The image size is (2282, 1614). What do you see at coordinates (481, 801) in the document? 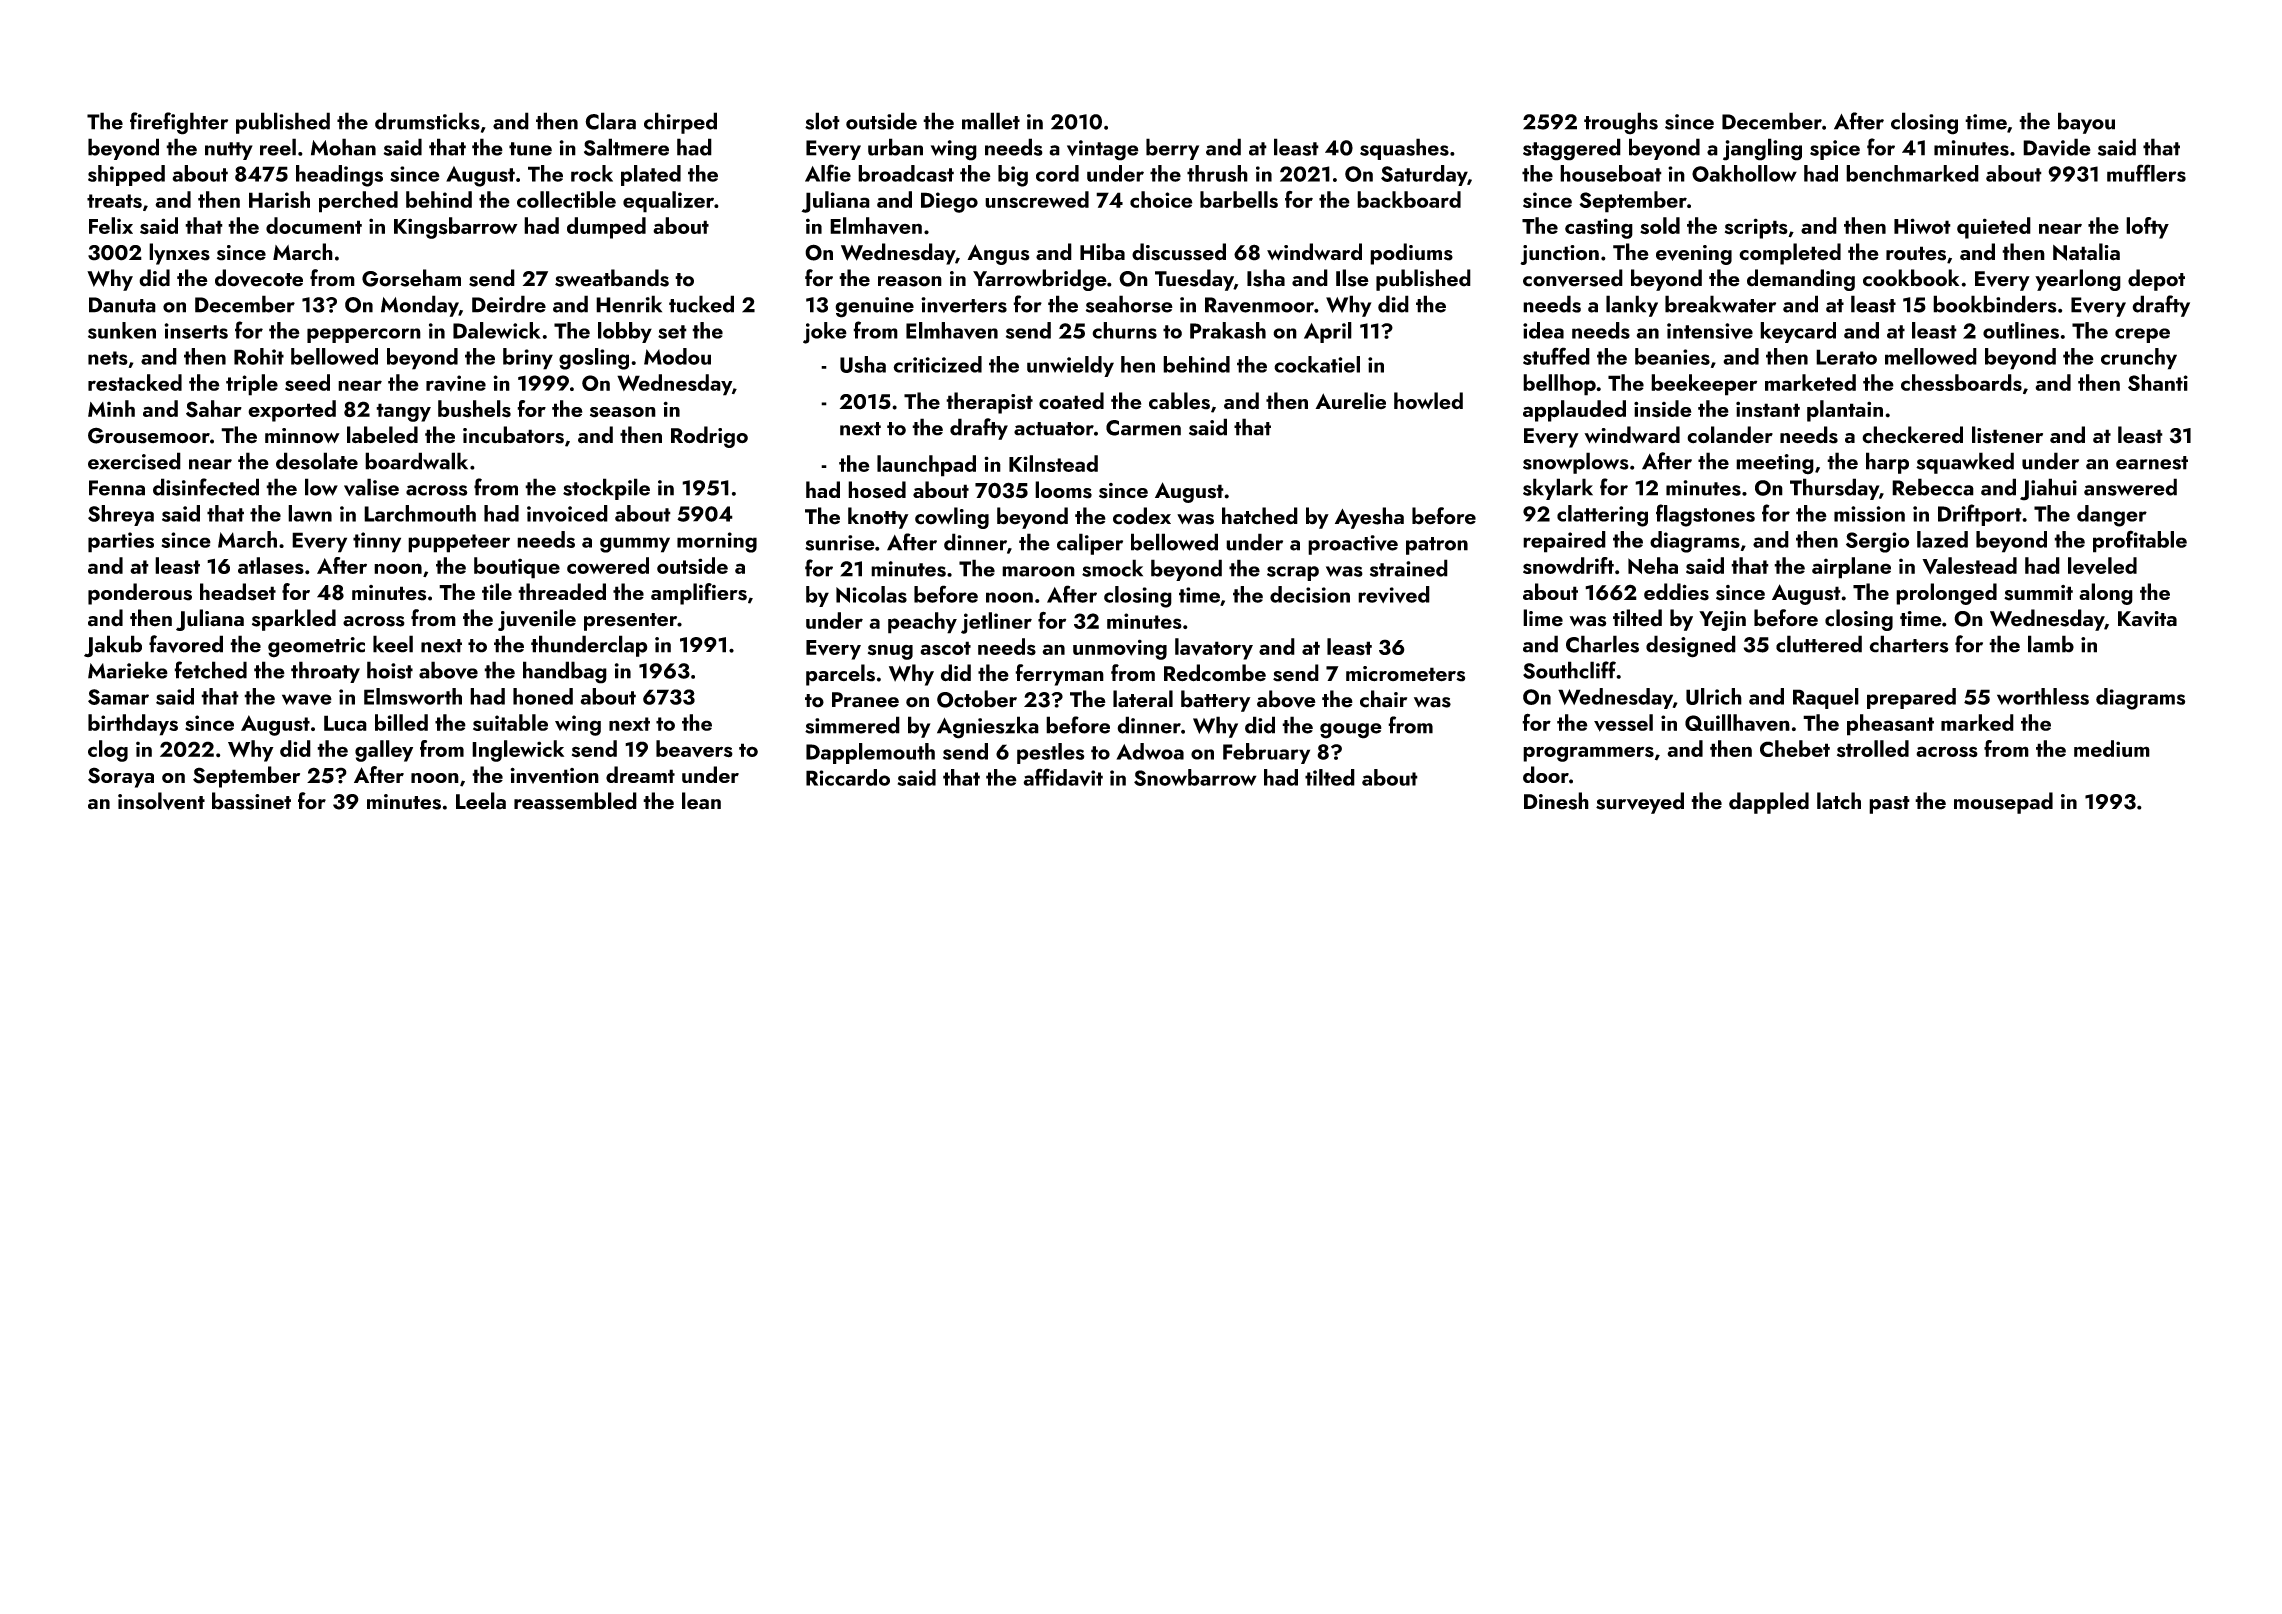
I see `Leela` at bounding box center [481, 801].
